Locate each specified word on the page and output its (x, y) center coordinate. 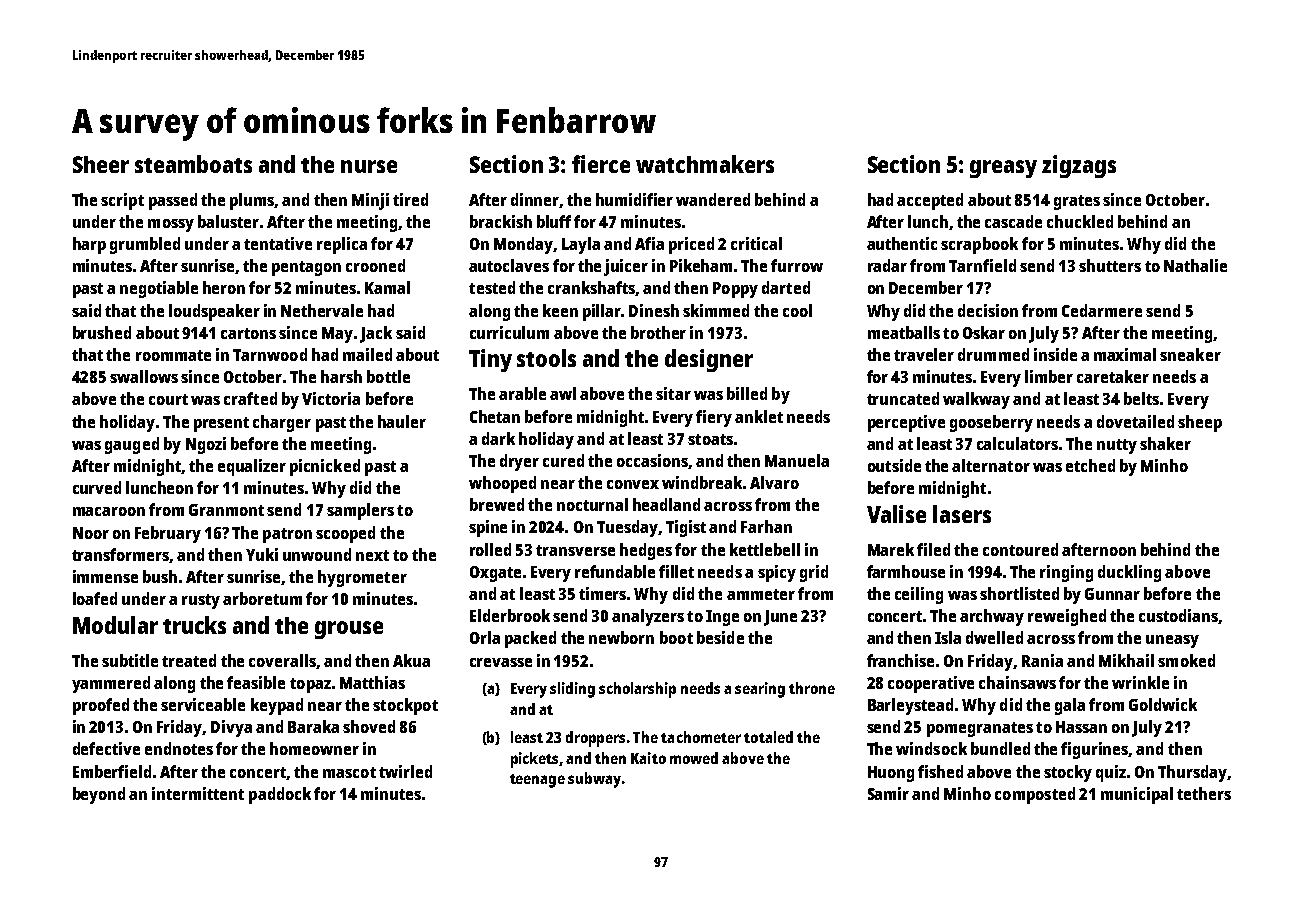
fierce (601, 164)
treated (189, 660)
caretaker (1113, 376)
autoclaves (509, 265)
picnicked (325, 467)
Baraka (313, 726)
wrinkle (1140, 682)
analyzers (648, 617)
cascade (1013, 221)
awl (563, 393)
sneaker (1190, 354)
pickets (534, 760)
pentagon (306, 268)
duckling (1129, 573)
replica (342, 245)
